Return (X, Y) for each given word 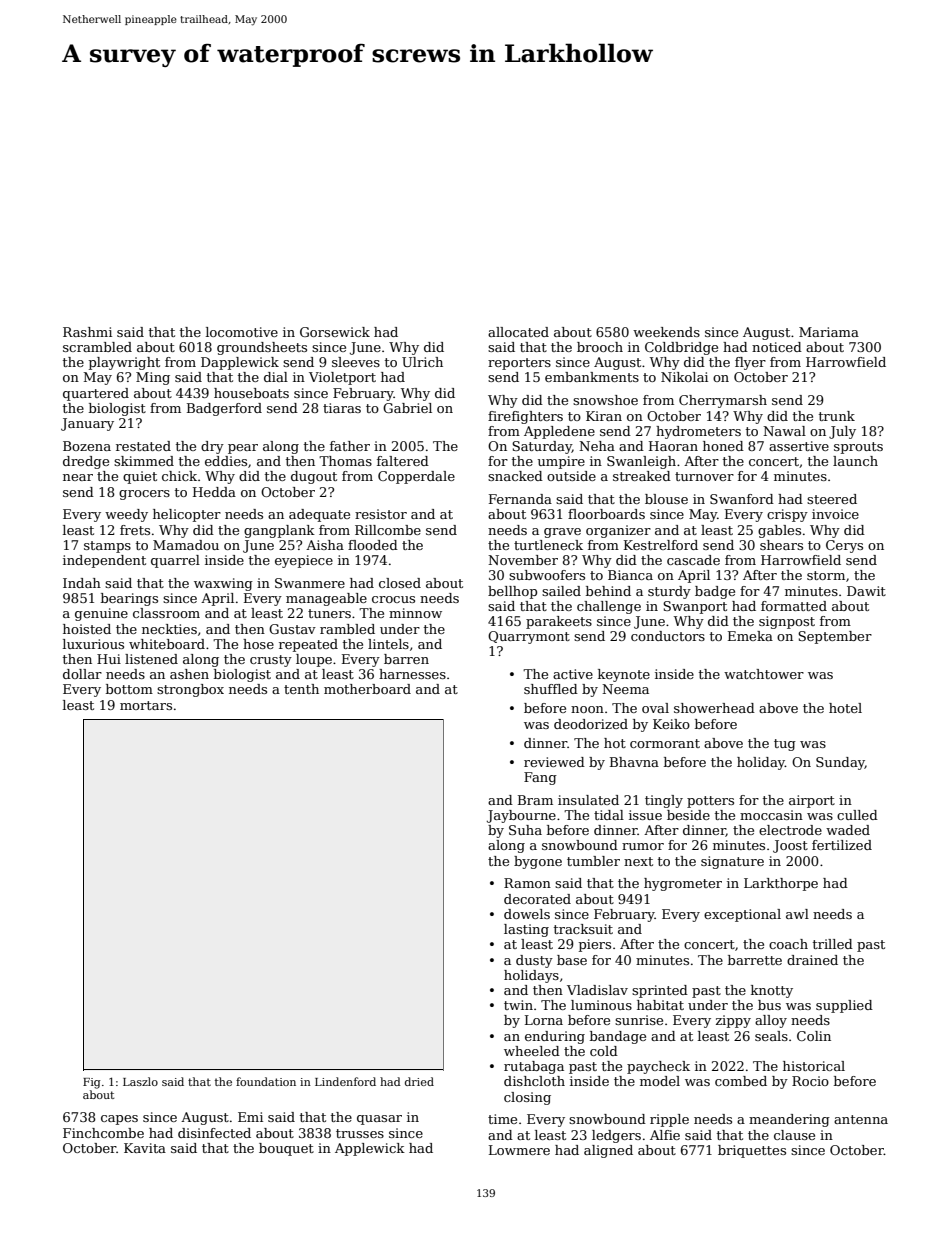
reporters (519, 364)
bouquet (286, 1149)
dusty (534, 961)
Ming (153, 378)
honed (723, 446)
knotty (772, 991)
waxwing (223, 584)
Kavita (145, 1148)
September (835, 637)
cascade (693, 560)
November (523, 560)
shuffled (551, 689)
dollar (82, 674)
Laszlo (140, 1081)
